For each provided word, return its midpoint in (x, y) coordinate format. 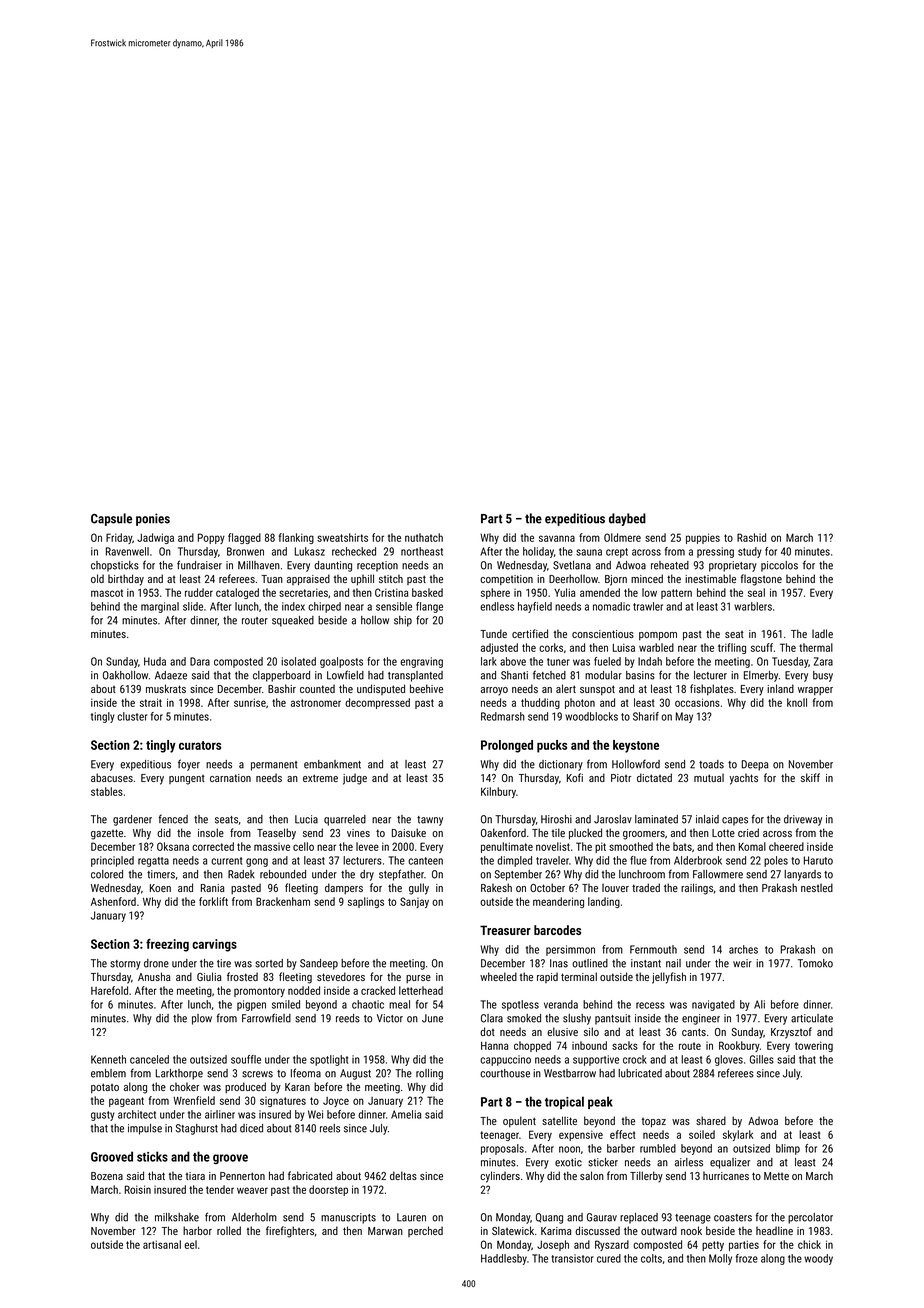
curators (200, 745)
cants (694, 1032)
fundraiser (199, 565)
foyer (189, 765)
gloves (729, 1060)
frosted (242, 976)
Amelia (406, 1114)
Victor (390, 1018)
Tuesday (790, 662)
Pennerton (242, 1176)
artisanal (162, 1244)
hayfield (535, 607)
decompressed (377, 703)
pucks (552, 746)
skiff (810, 777)
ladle (822, 633)
